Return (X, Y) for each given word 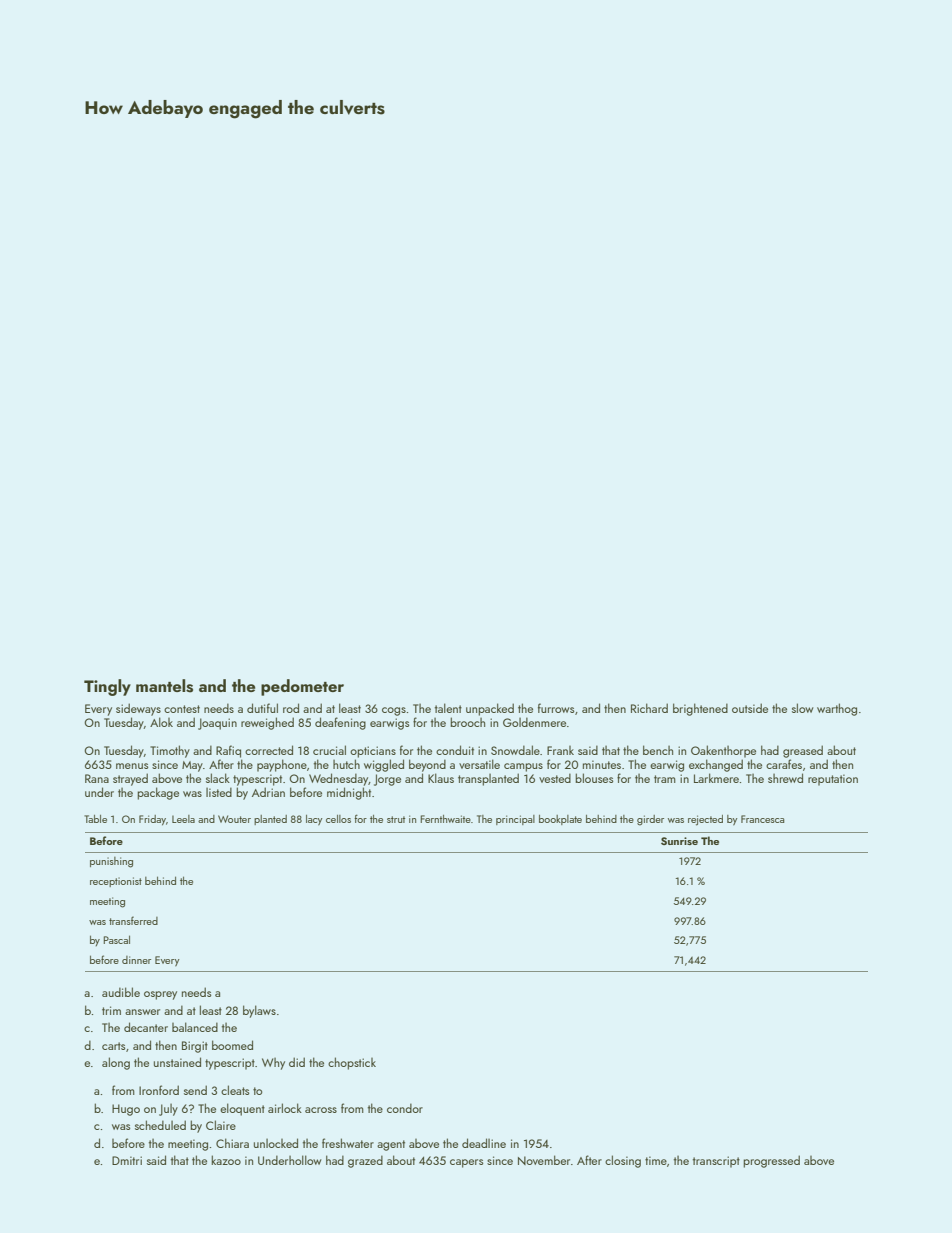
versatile (479, 764)
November (544, 1160)
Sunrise (679, 841)
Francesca (762, 819)
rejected (705, 820)
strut (396, 819)
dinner (136, 960)
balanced (195, 1027)
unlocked (276, 1143)
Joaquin (217, 724)
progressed (771, 1161)
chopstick (352, 1063)
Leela (183, 819)
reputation (833, 780)
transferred (133, 920)
